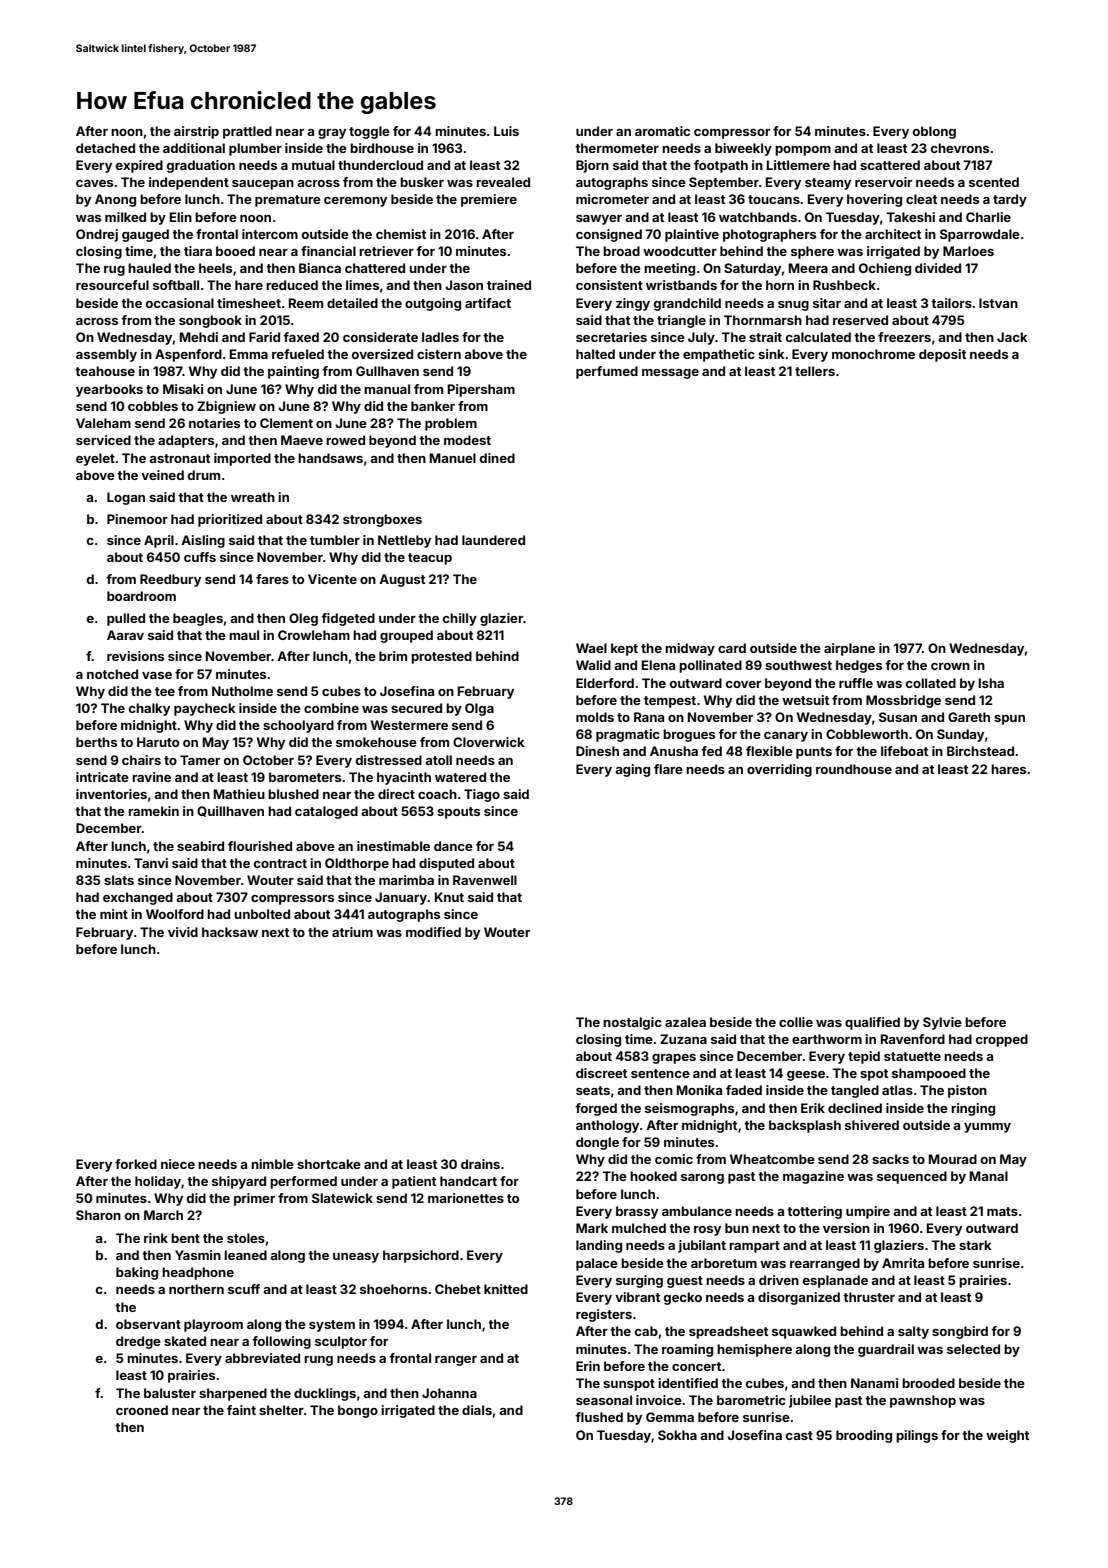 The image size is (1108, 1568). Describe the element at coordinates (805, 700) in the screenshot. I see `wetsuit` at that location.
